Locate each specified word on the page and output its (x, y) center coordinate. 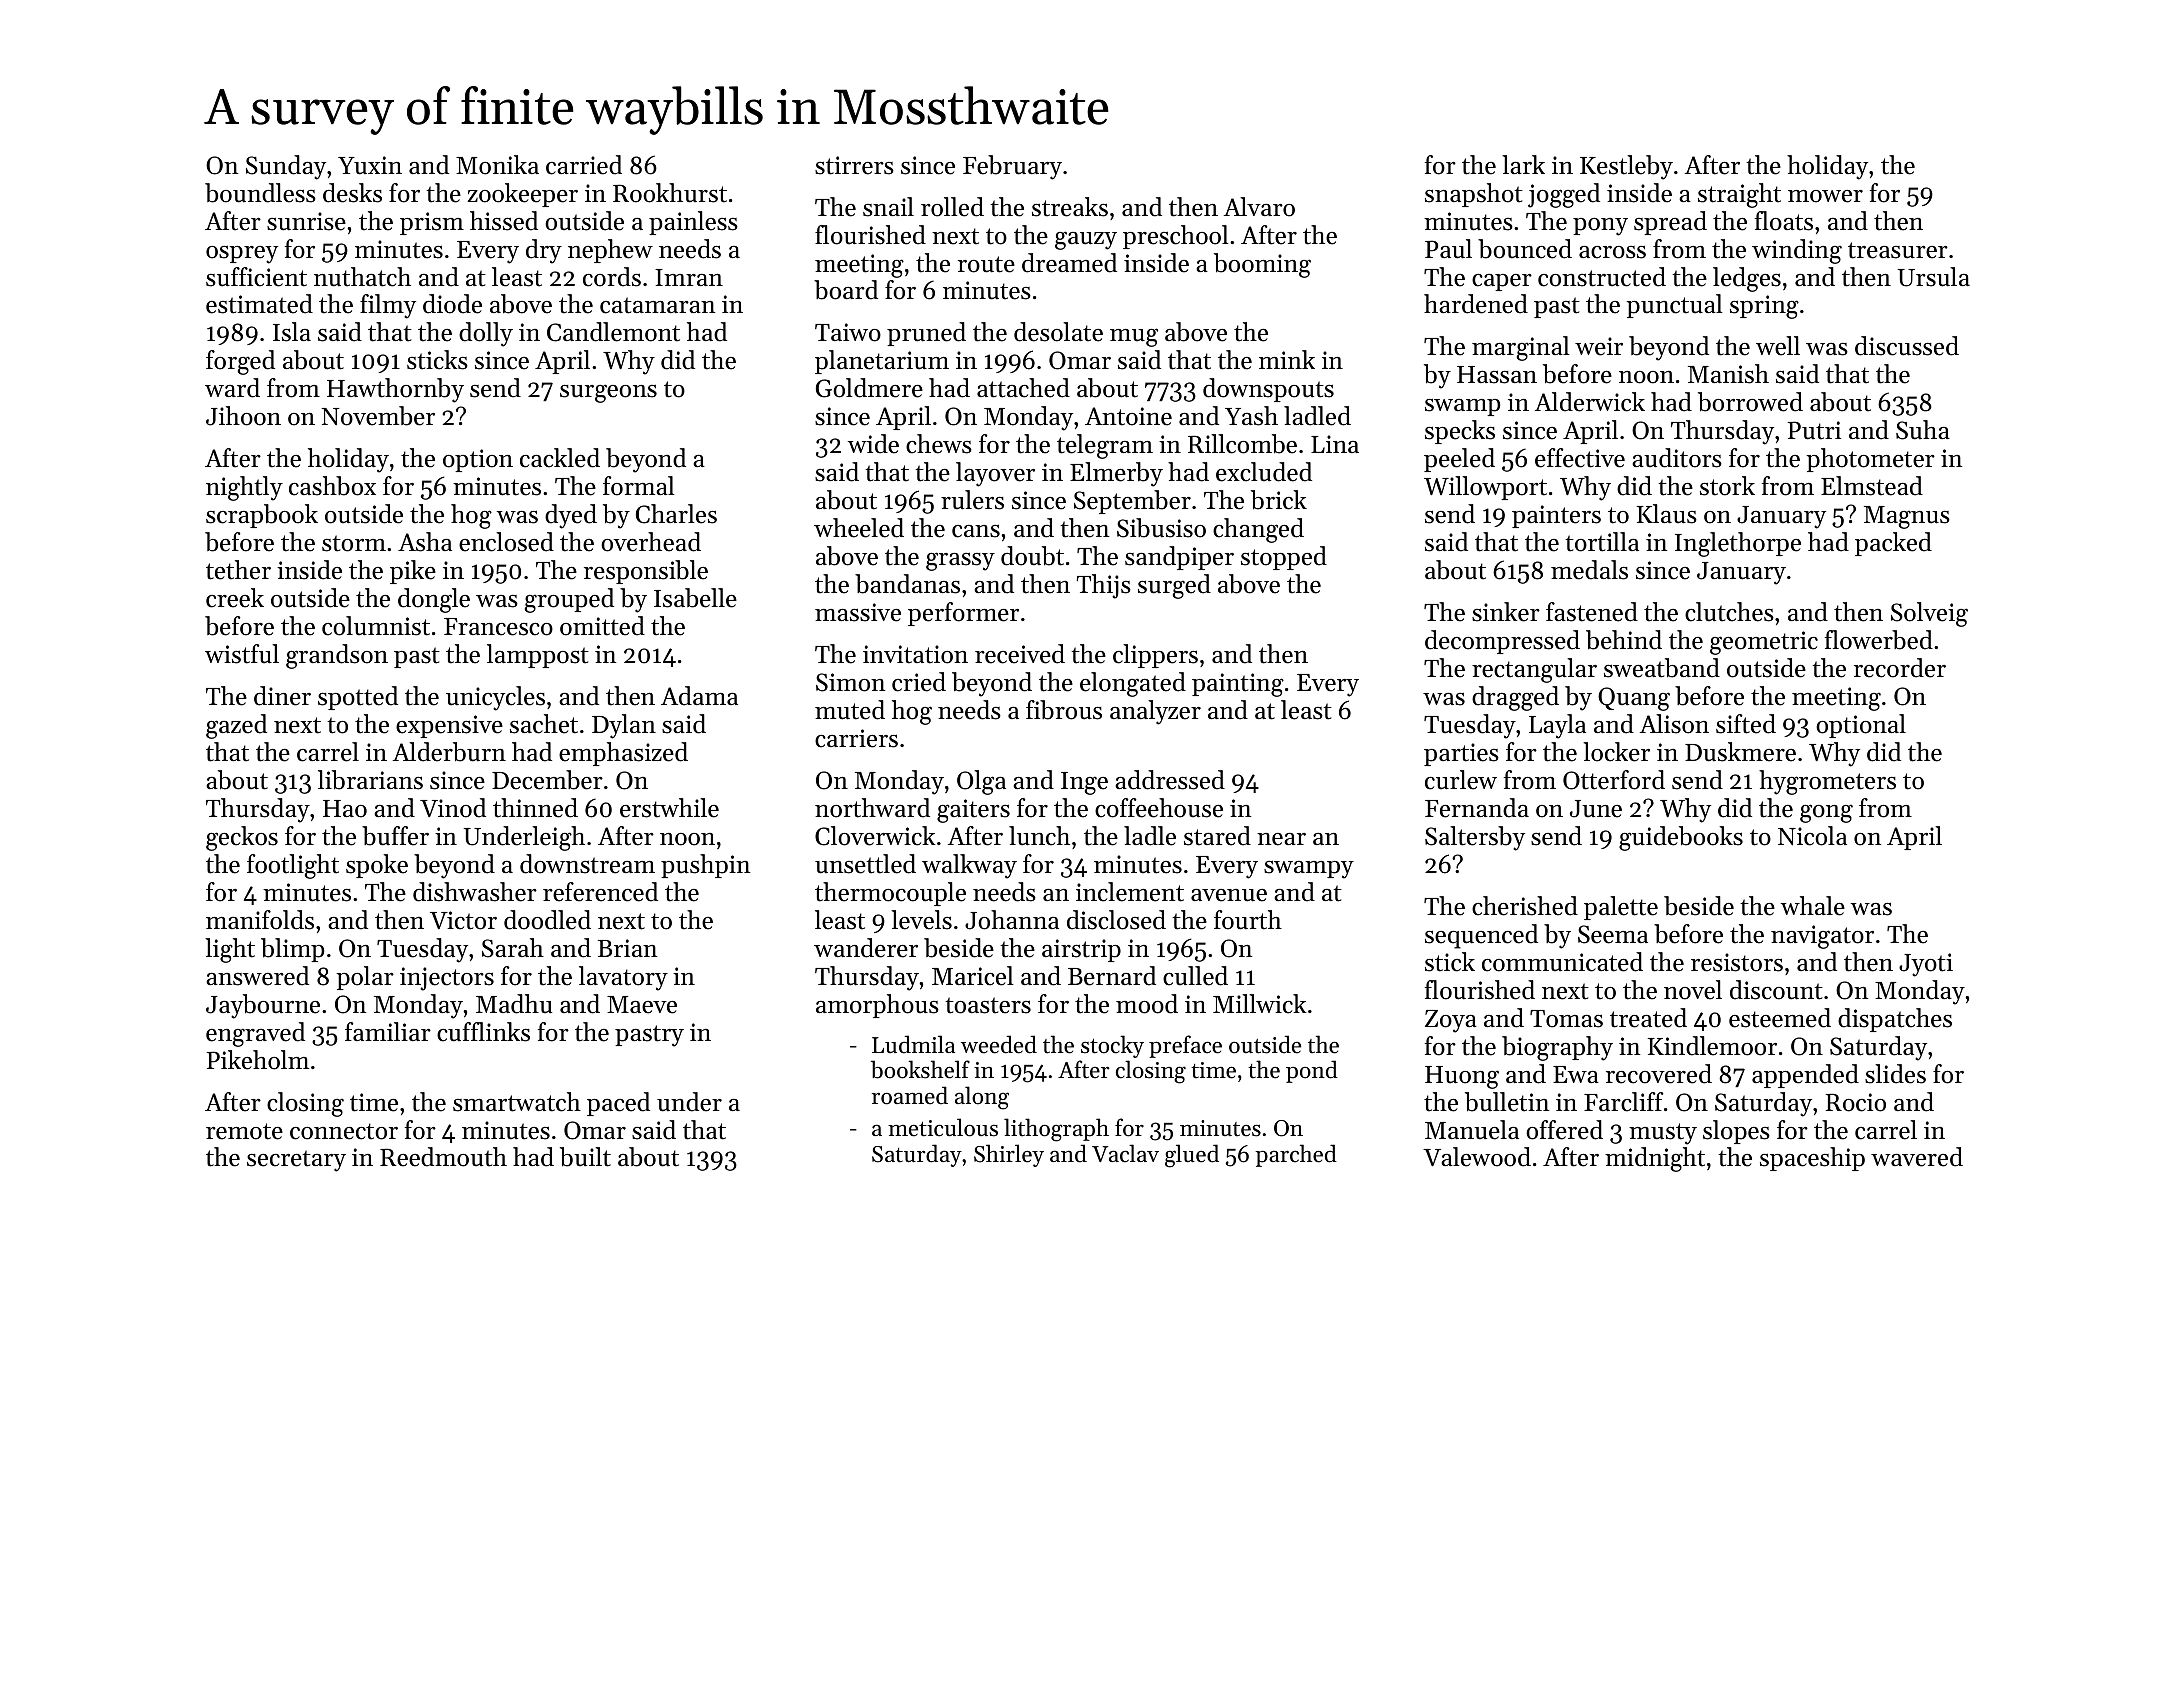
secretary (296, 1161)
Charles (676, 514)
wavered (1917, 1157)
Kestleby (1626, 167)
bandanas (907, 584)
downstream (587, 864)
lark (1523, 164)
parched (1296, 1155)
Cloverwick (875, 836)
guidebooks (1681, 838)
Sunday (286, 167)
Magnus (1907, 517)
